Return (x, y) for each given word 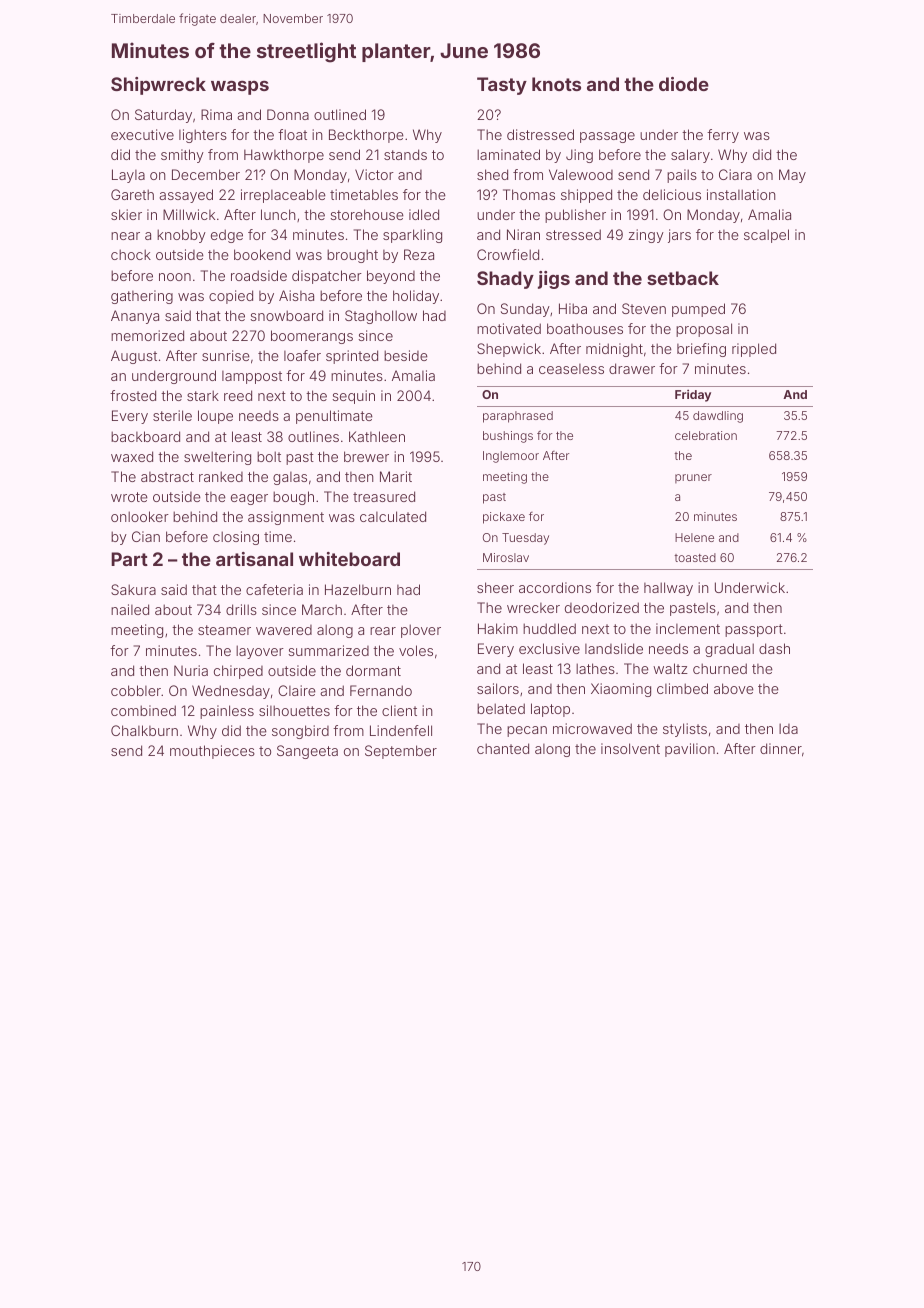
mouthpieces (212, 752)
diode (684, 84)
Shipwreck (158, 86)
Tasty (502, 86)
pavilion (690, 750)
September (401, 752)
